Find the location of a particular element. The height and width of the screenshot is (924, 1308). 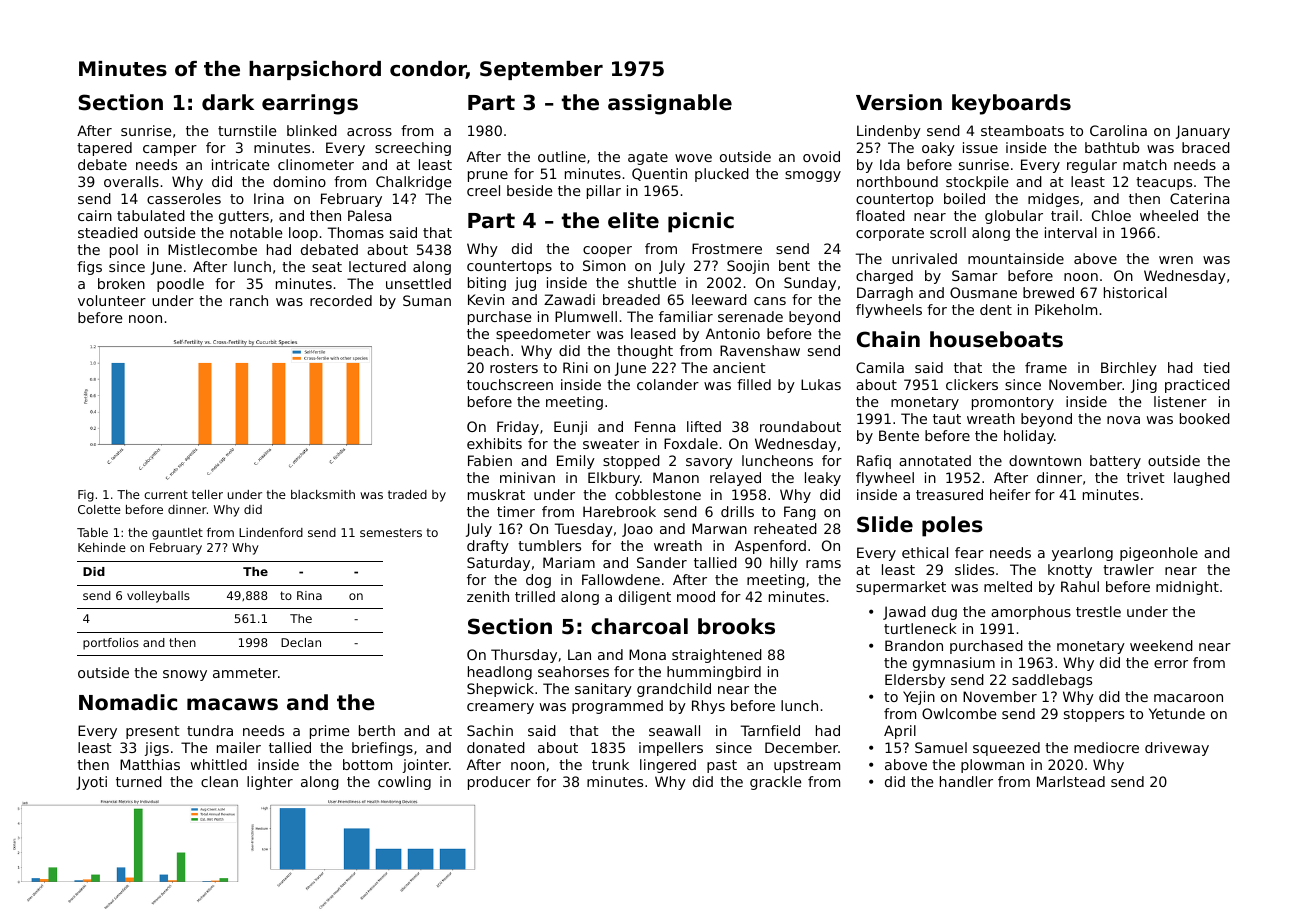

historical is located at coordinates (1135, 292).
